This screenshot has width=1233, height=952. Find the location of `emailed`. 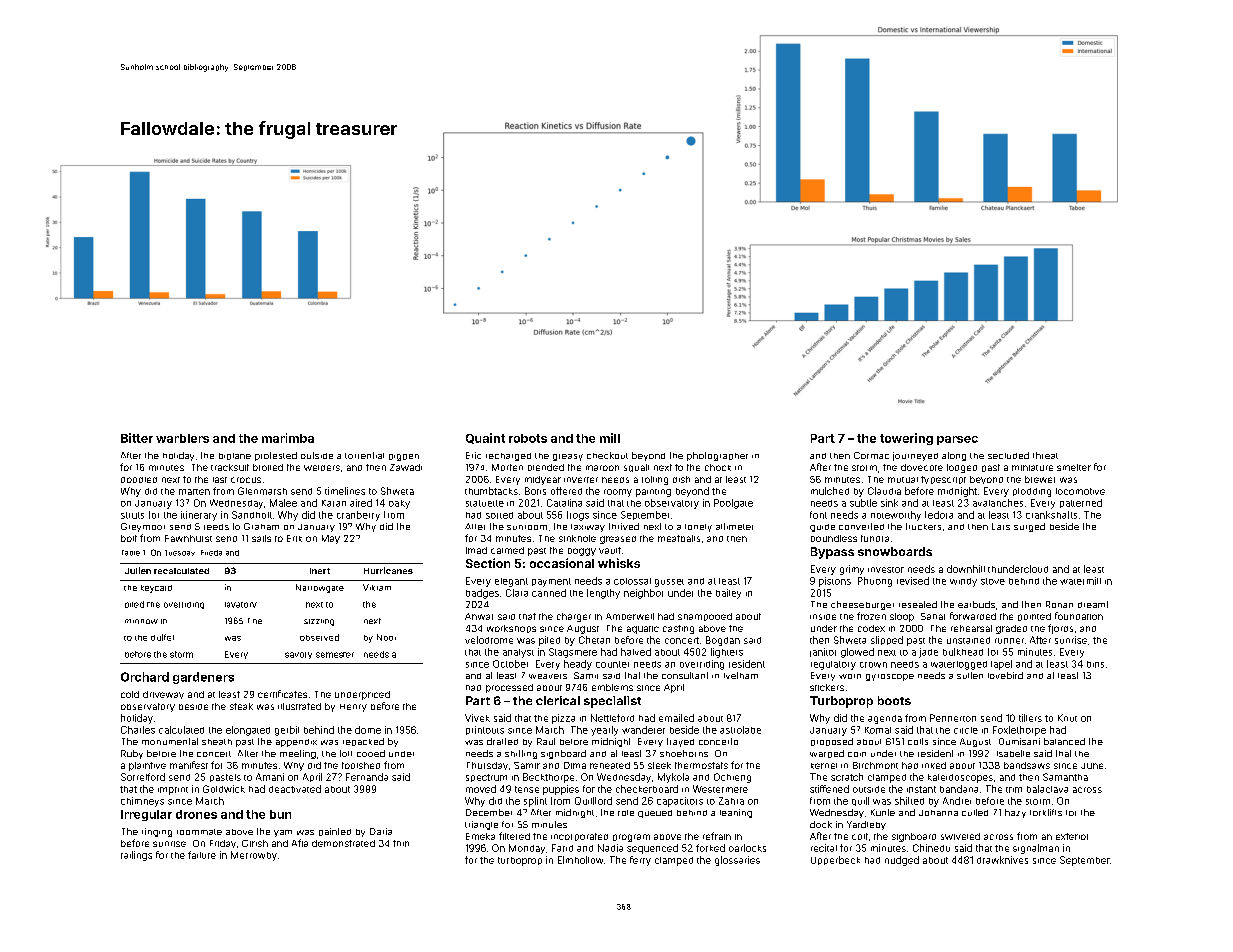

emailed is located at coordinates (676, 718).
